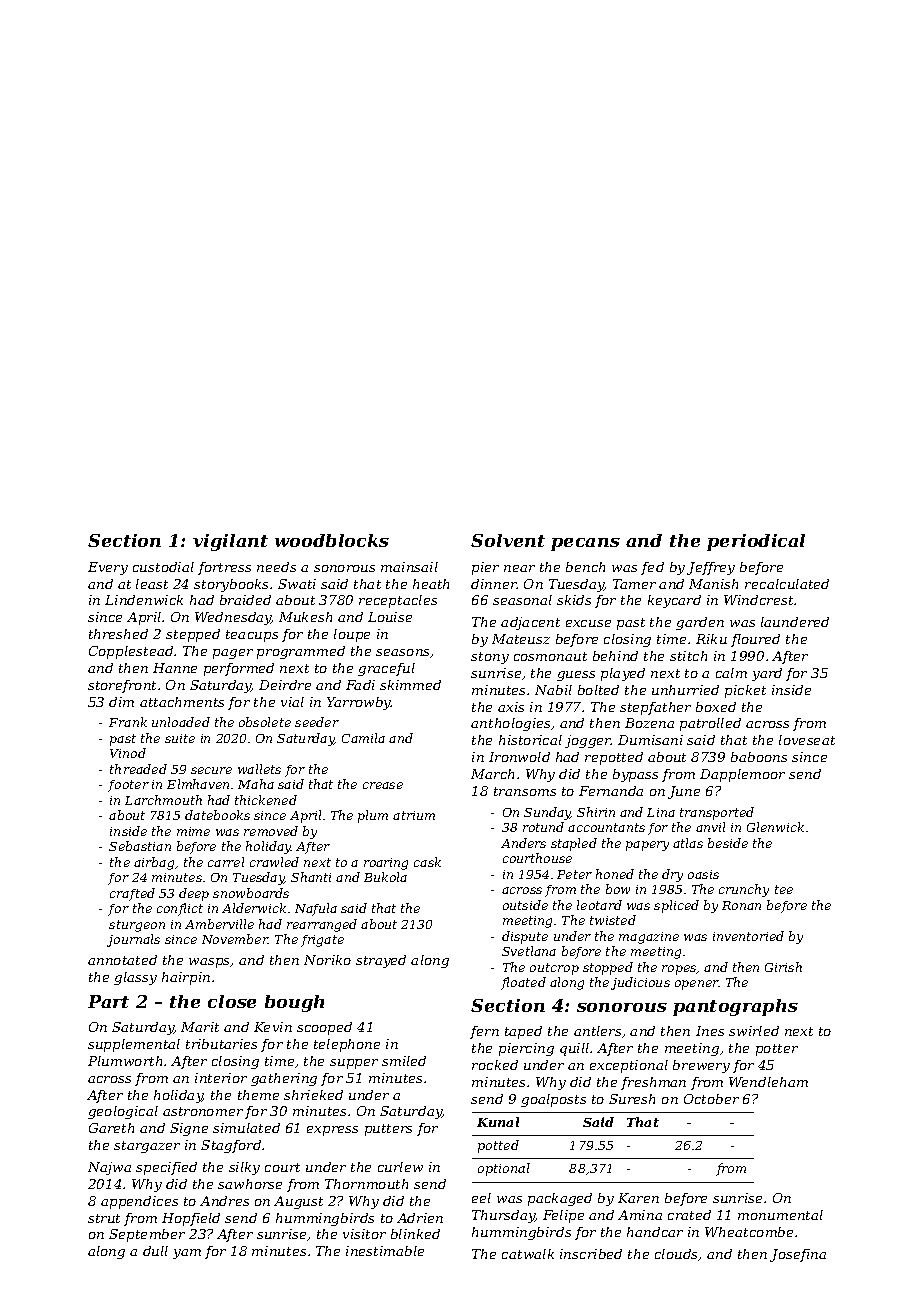 The image size is (924, 1308). Describe the element at coordinates (230, 542) in the screenshot. I see `vigilant` at that location.
